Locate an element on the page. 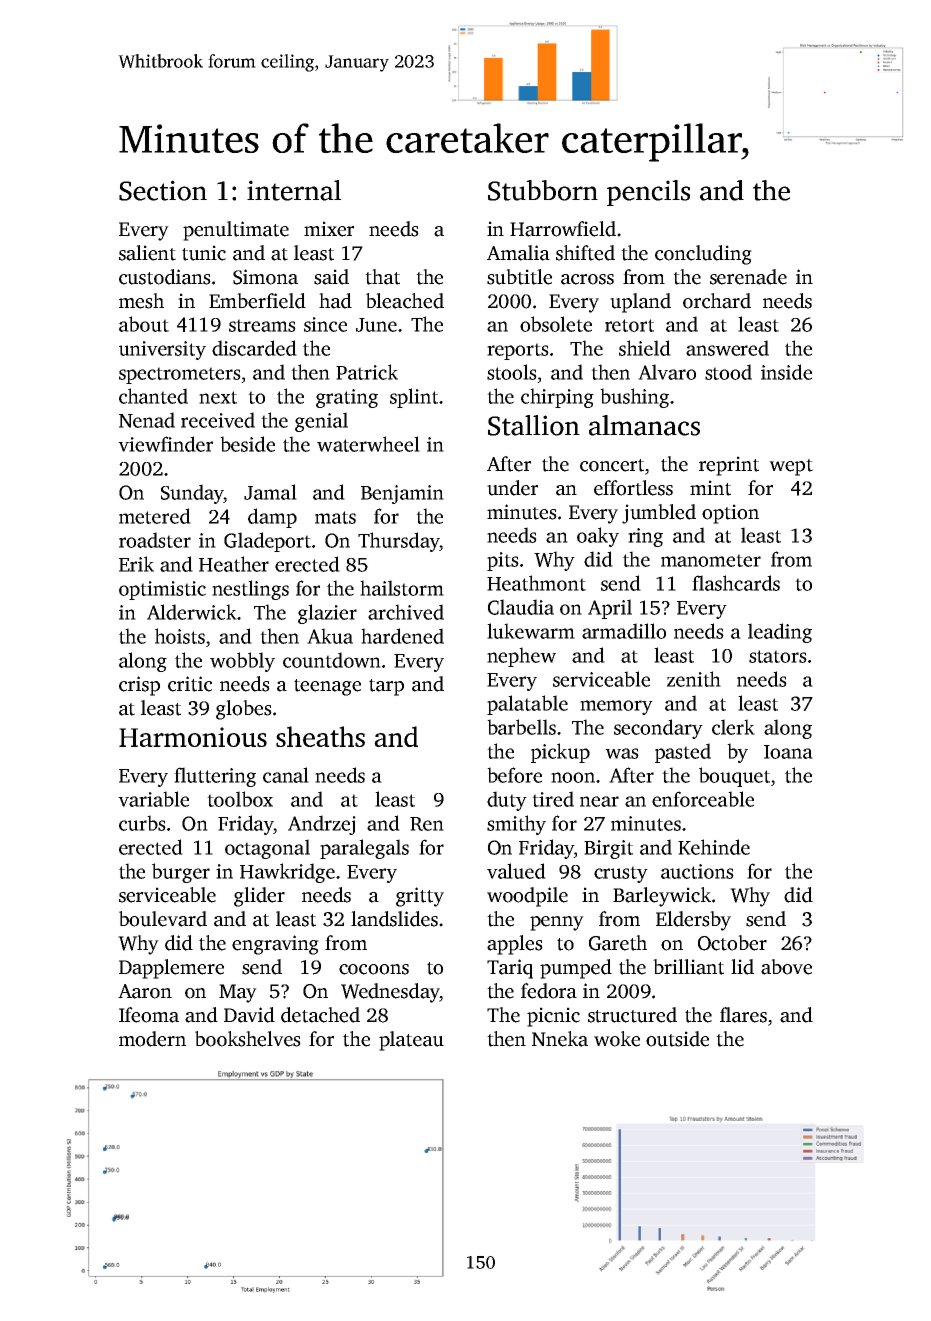  smithy is located at coordinates (516, 825).
